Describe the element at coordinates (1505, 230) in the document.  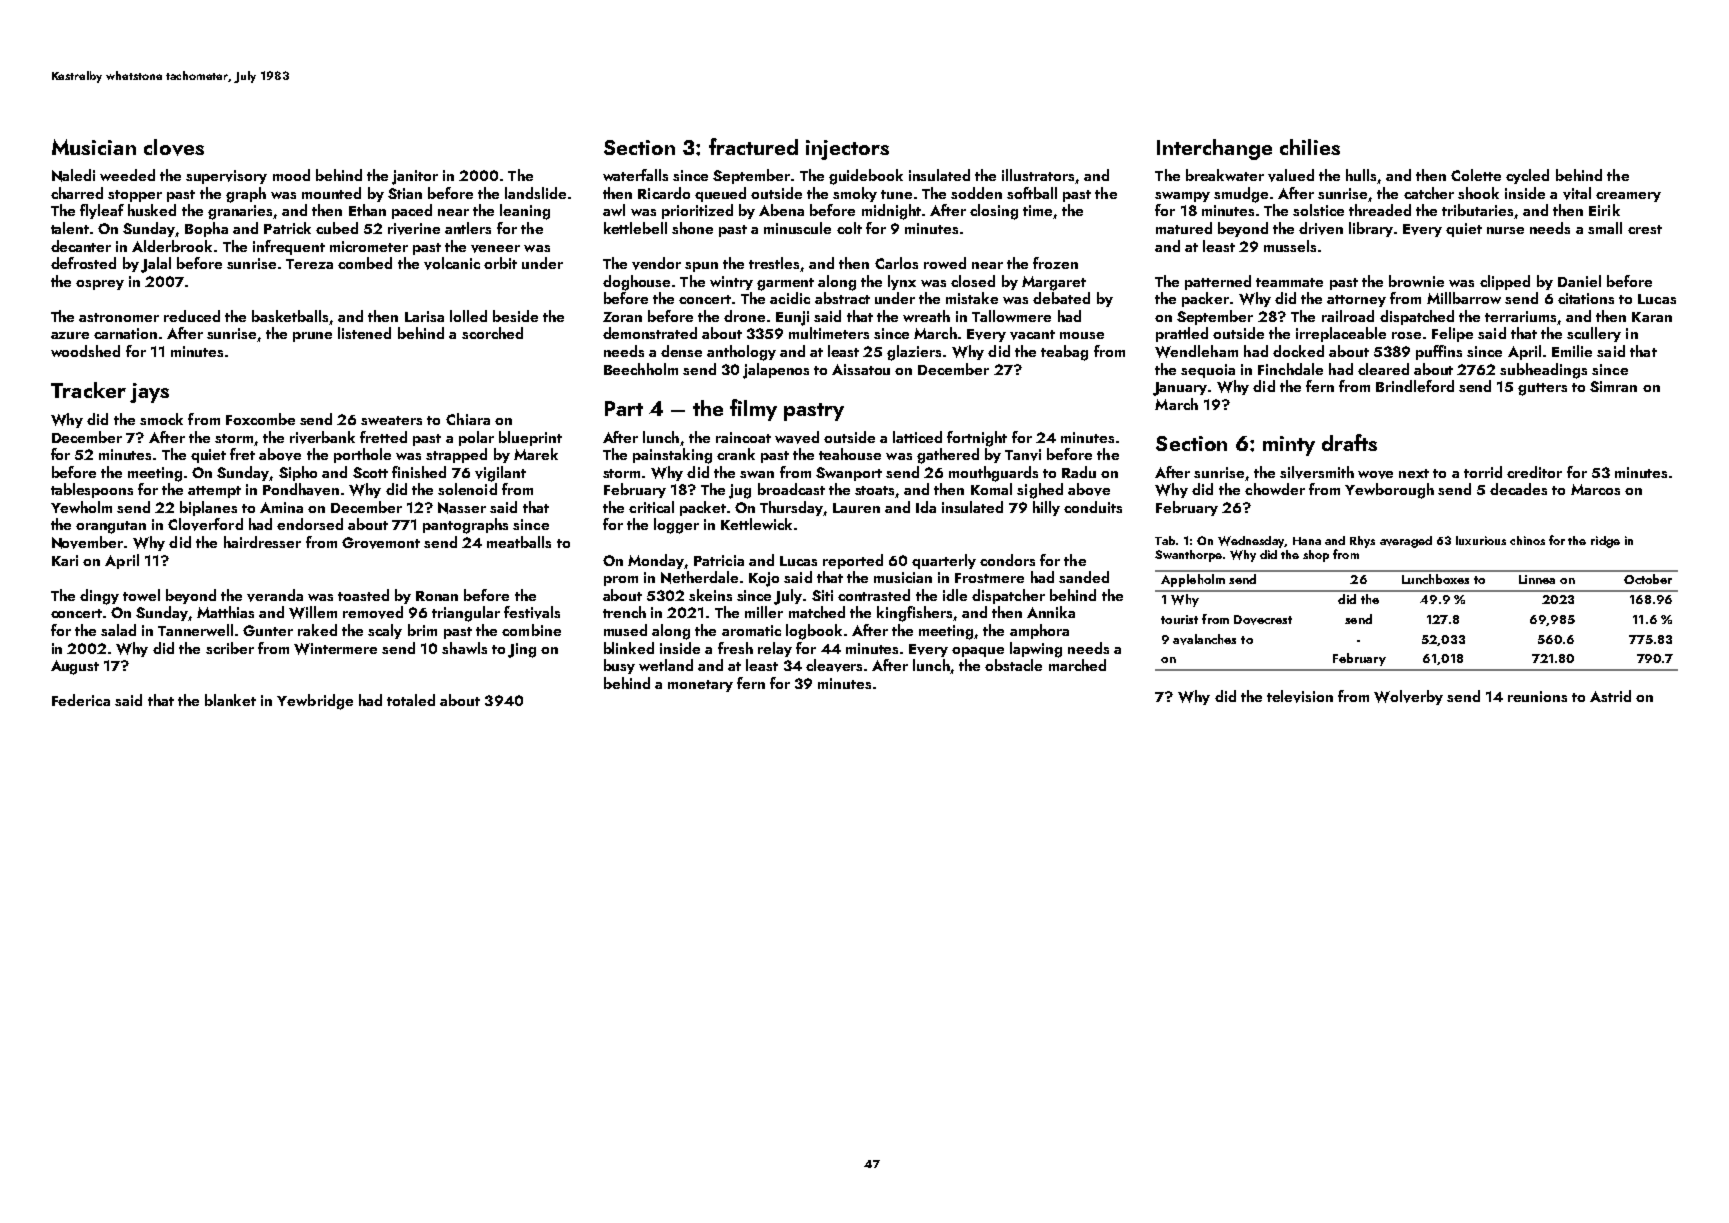
I see `nurse` at that location.
